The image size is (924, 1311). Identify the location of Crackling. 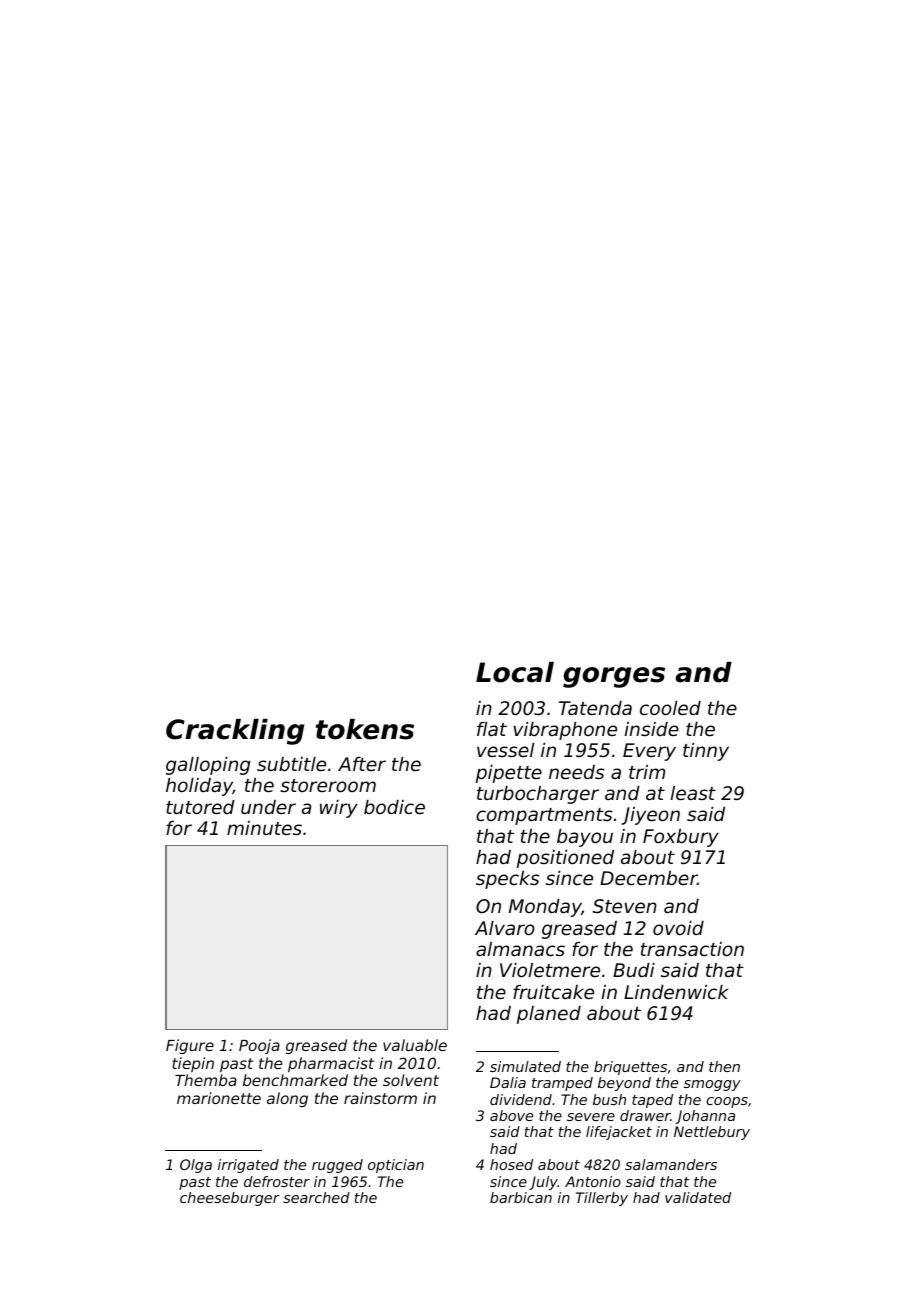
(235, 732).
